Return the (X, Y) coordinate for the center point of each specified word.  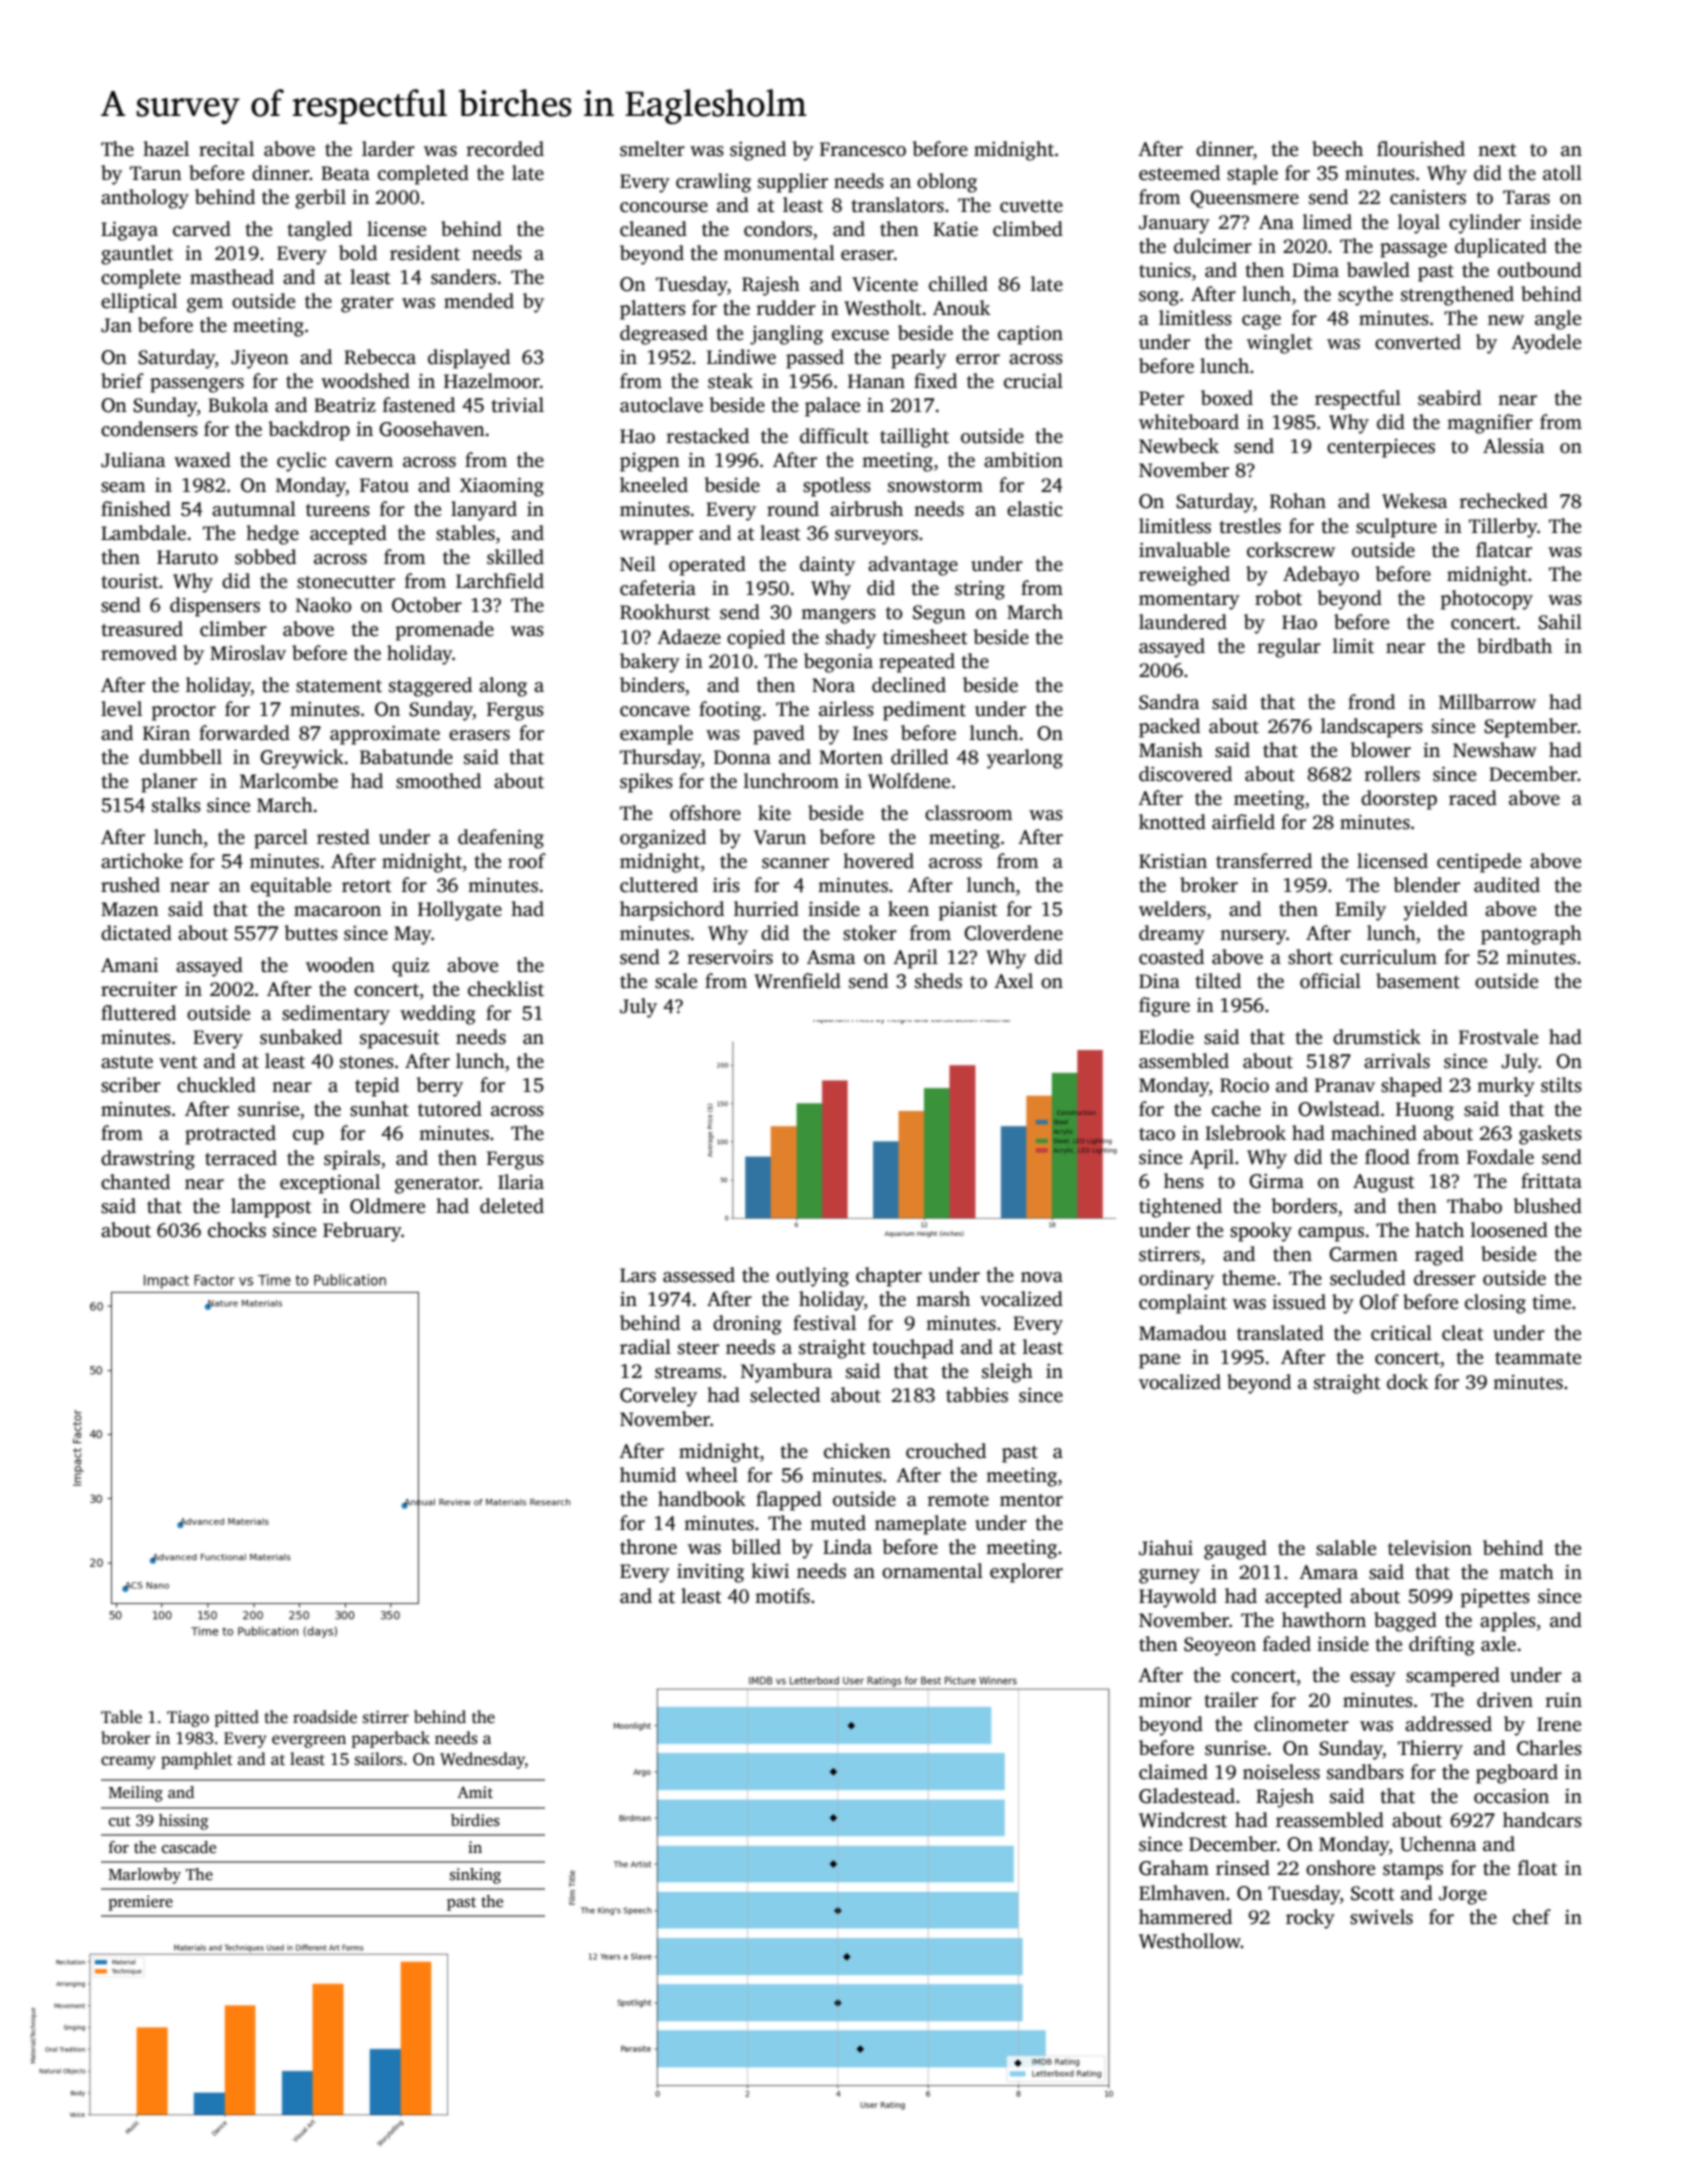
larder (388, 149)
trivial (517, 405)
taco (1157, 1134)
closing (1495, 1304)
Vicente (885, 284)
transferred (1264, 861)
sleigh (1007, 1373)
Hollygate (460, 911)
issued (1299, 1302)
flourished (1421, 149)
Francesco (863, 149)
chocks (237, 1230)
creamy (128, 1762)
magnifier (1490, 424)
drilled (919, 757)
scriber (131, 1085)
